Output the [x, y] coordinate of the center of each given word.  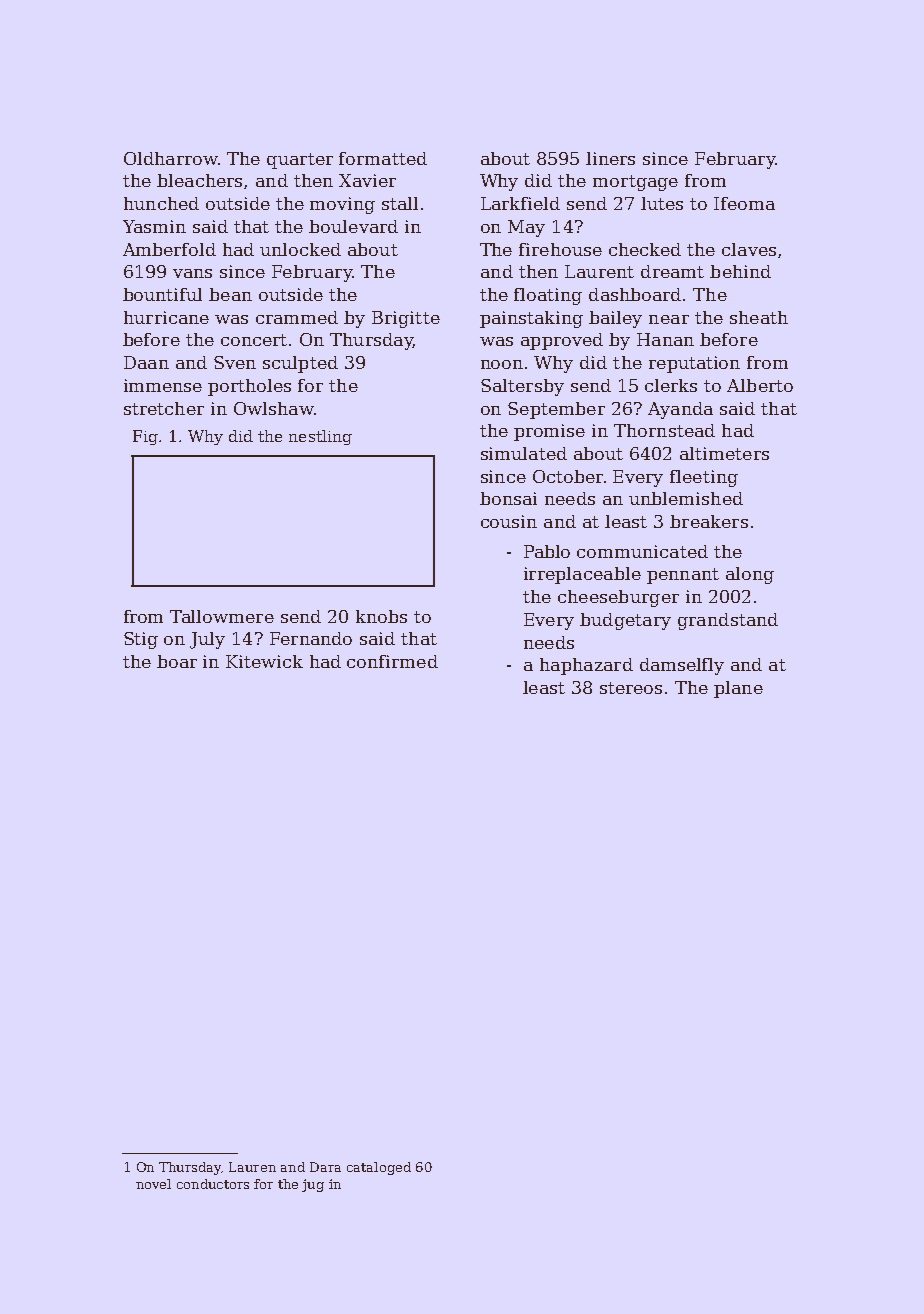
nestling [320, 437]
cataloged [379, 1168]
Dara [325, 1167]
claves [749, 249]
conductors [213, 1184]
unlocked [300, 249]
